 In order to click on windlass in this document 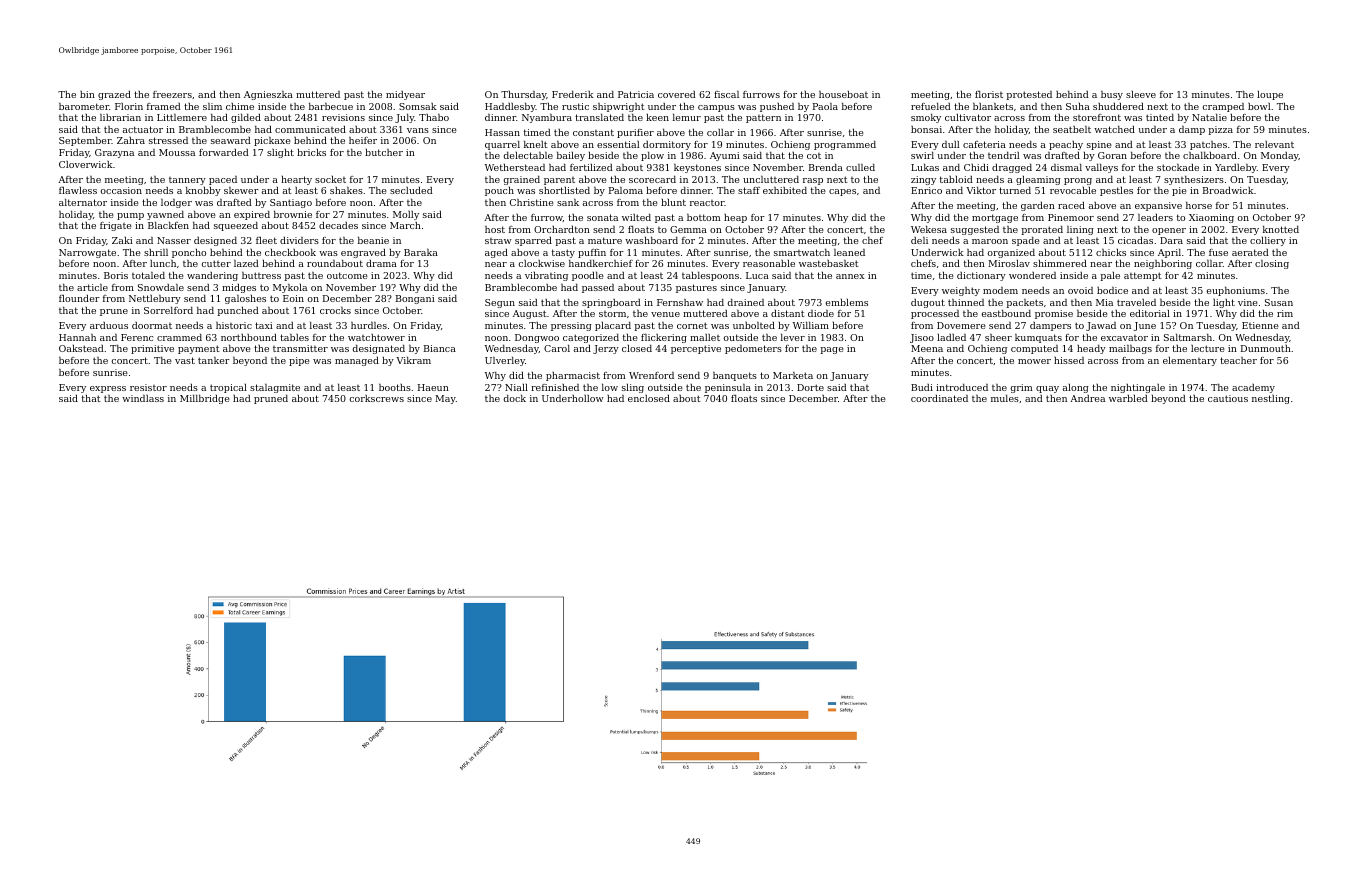, I will do `click(143, 398)`.
